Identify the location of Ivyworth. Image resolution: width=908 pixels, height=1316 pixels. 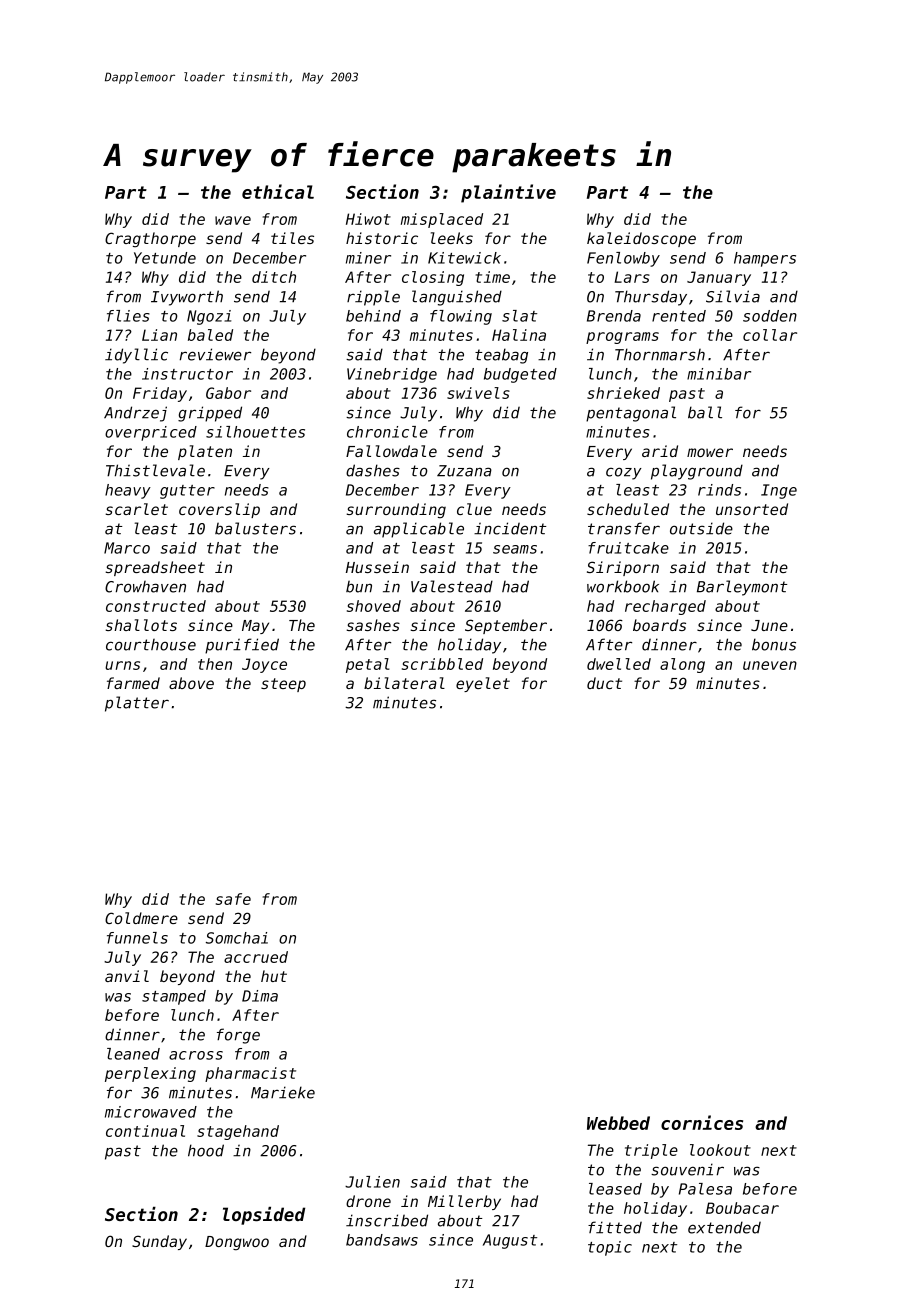
(187, 298).
